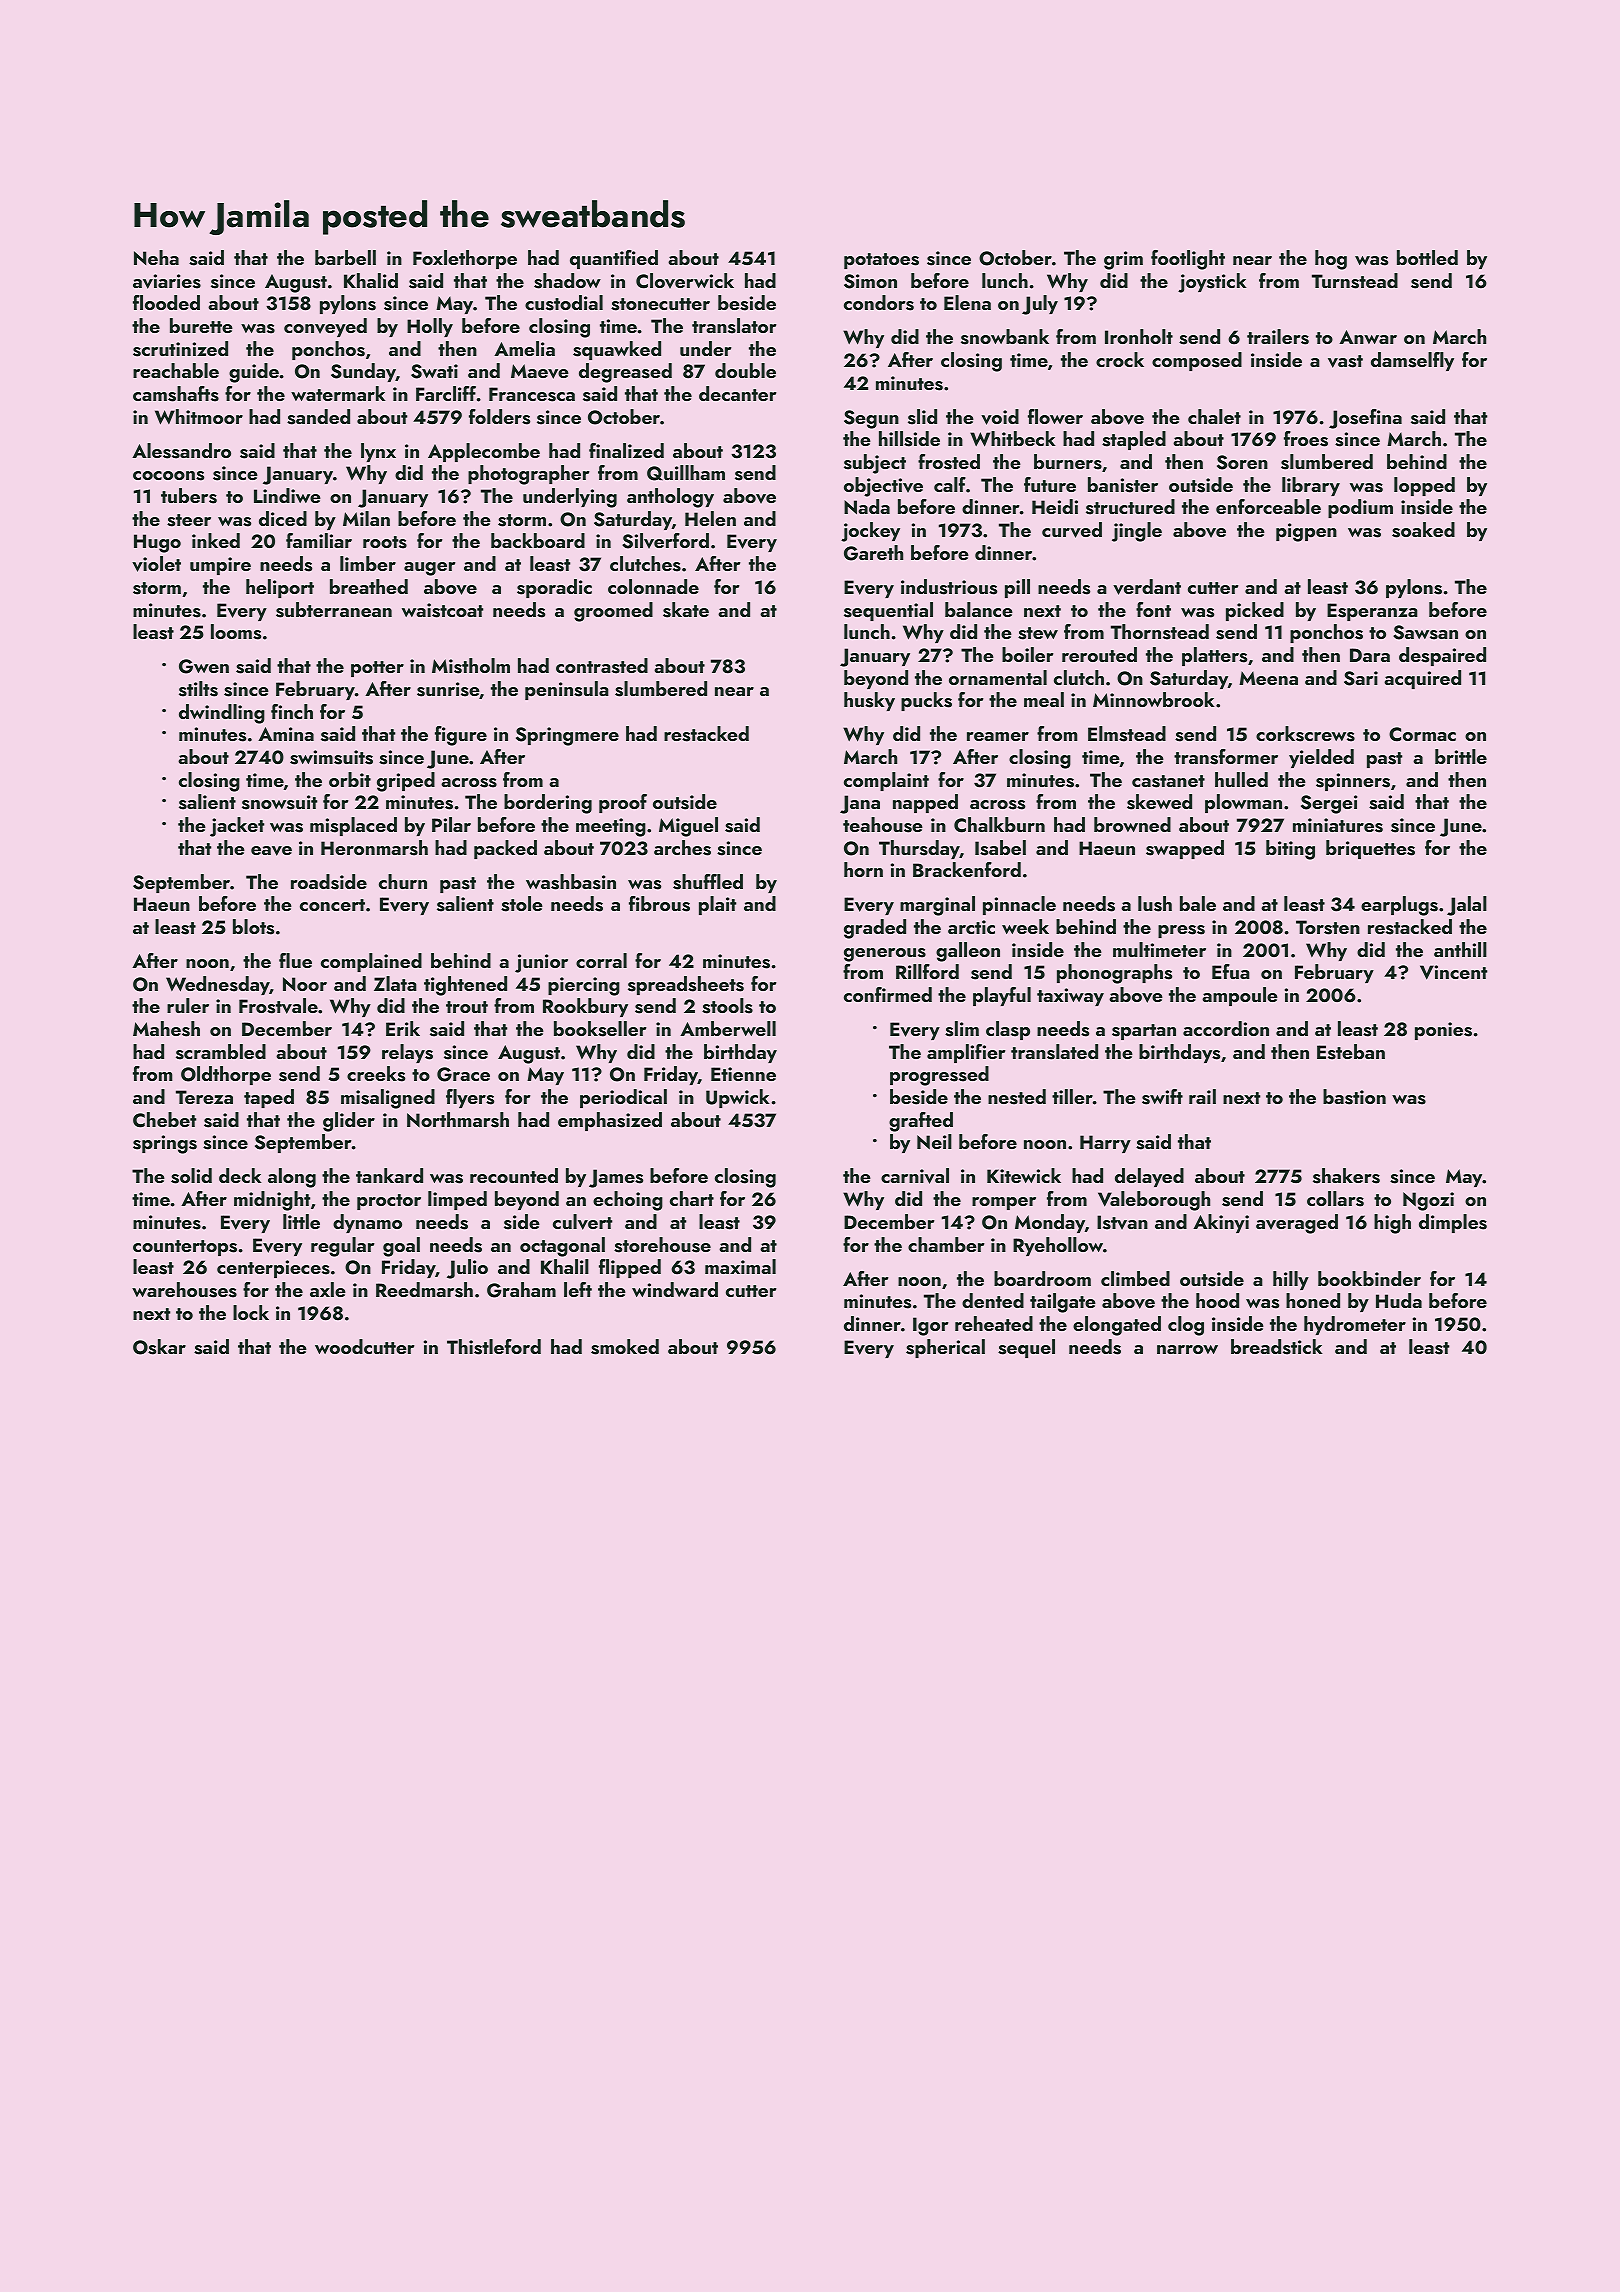 Image resolution: width=1620 pixels, height=2292 pixels. I want to click on countertops, so click(185, 1248).
